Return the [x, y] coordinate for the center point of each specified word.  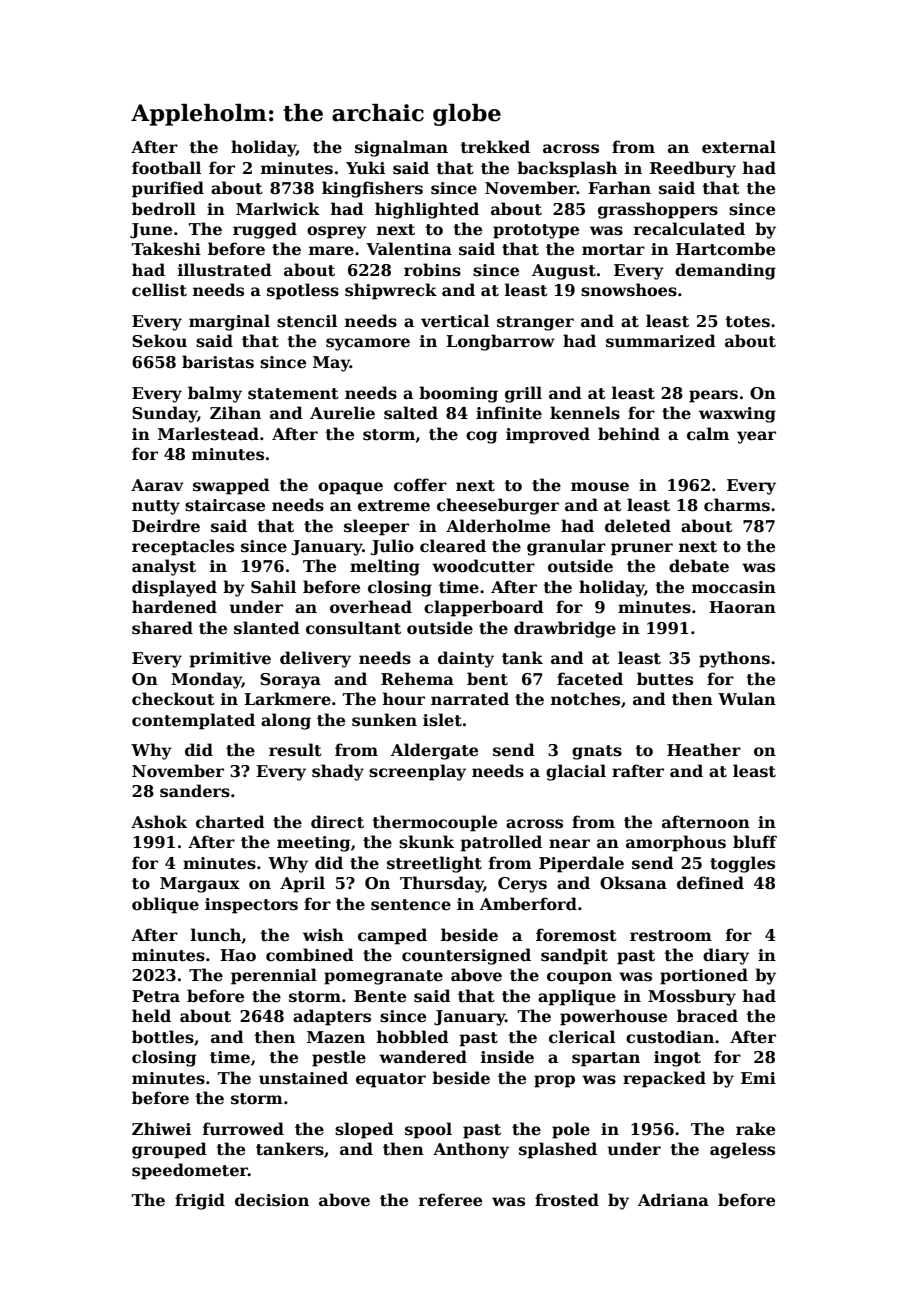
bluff [755, 841]
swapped [231, 486]
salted [411, 413]
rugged [265, 230]
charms [737, 505]
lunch [216, 935]
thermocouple [435, 823]
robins [432, 270]
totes [748, 322]
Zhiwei [161, 1129]
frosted [567, 1200]
